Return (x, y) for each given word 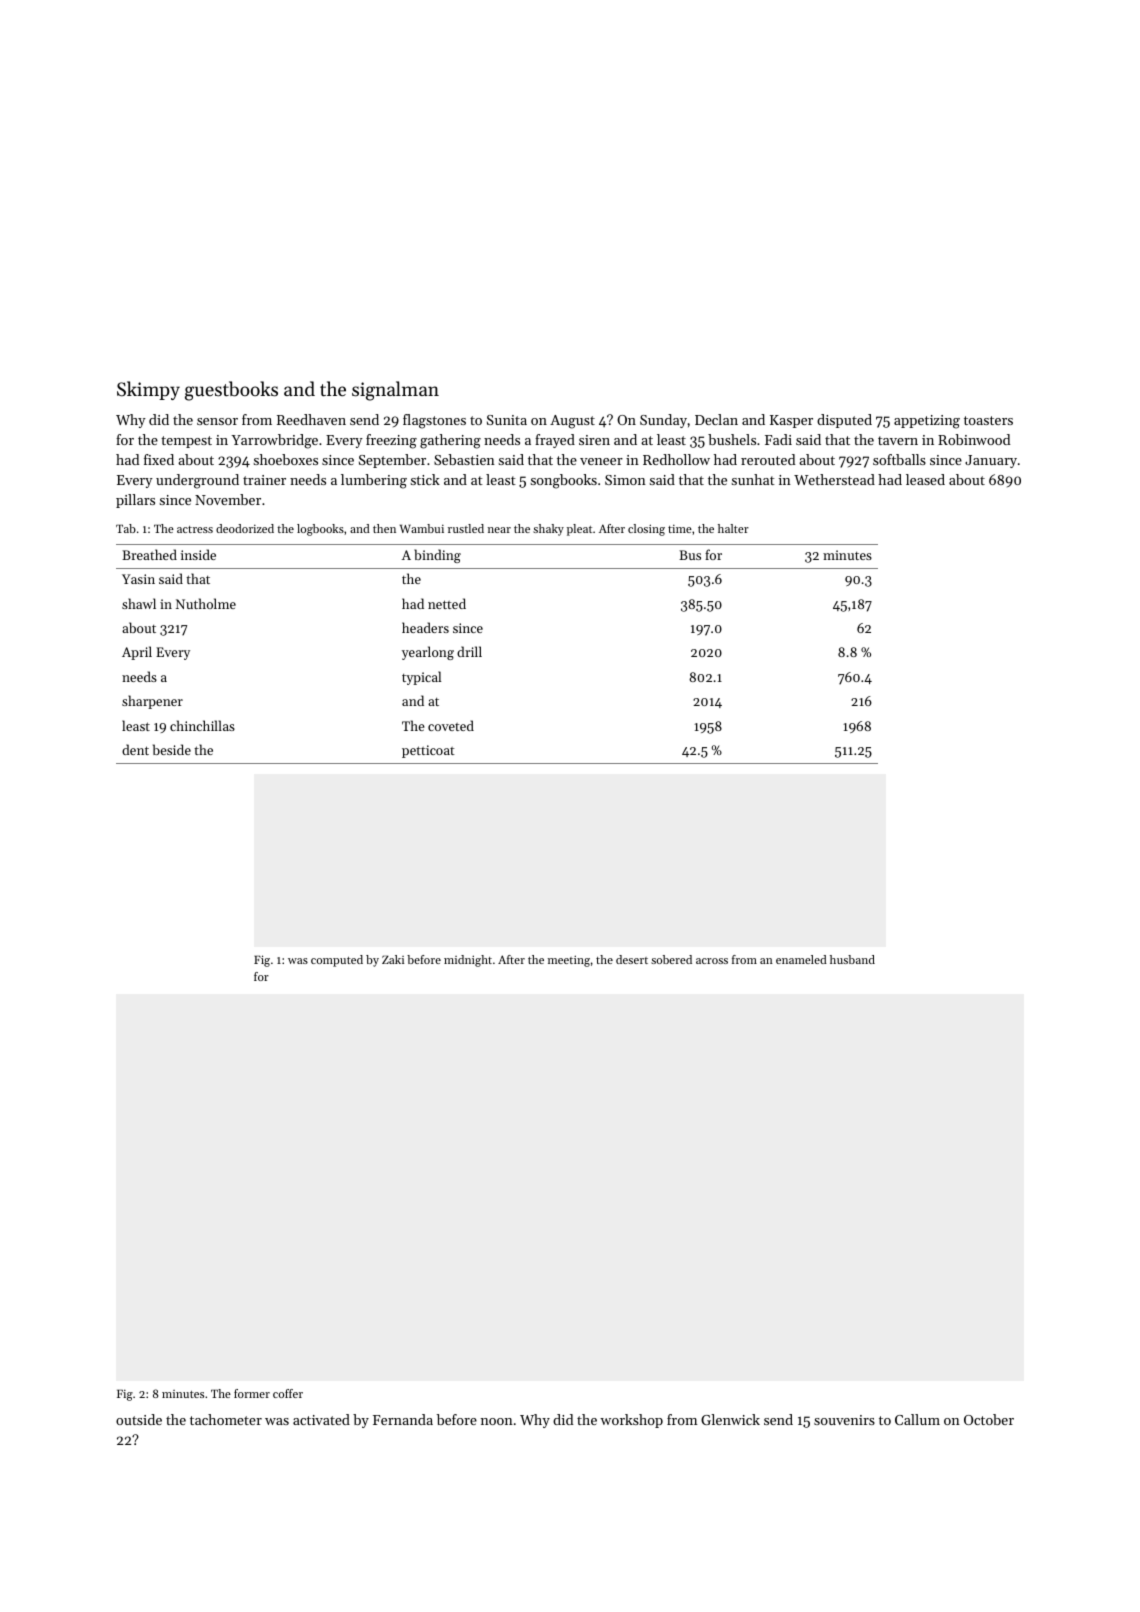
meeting (569, 961)
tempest (186, 442)
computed (337, 961)
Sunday (663, 421)
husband (852, 959)
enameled (801, 959)
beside (172, 749)
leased (925, 479)
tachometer (226, 1419)
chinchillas (202, 725)
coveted (451, 725)
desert (632, 959)
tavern (898, 440)
